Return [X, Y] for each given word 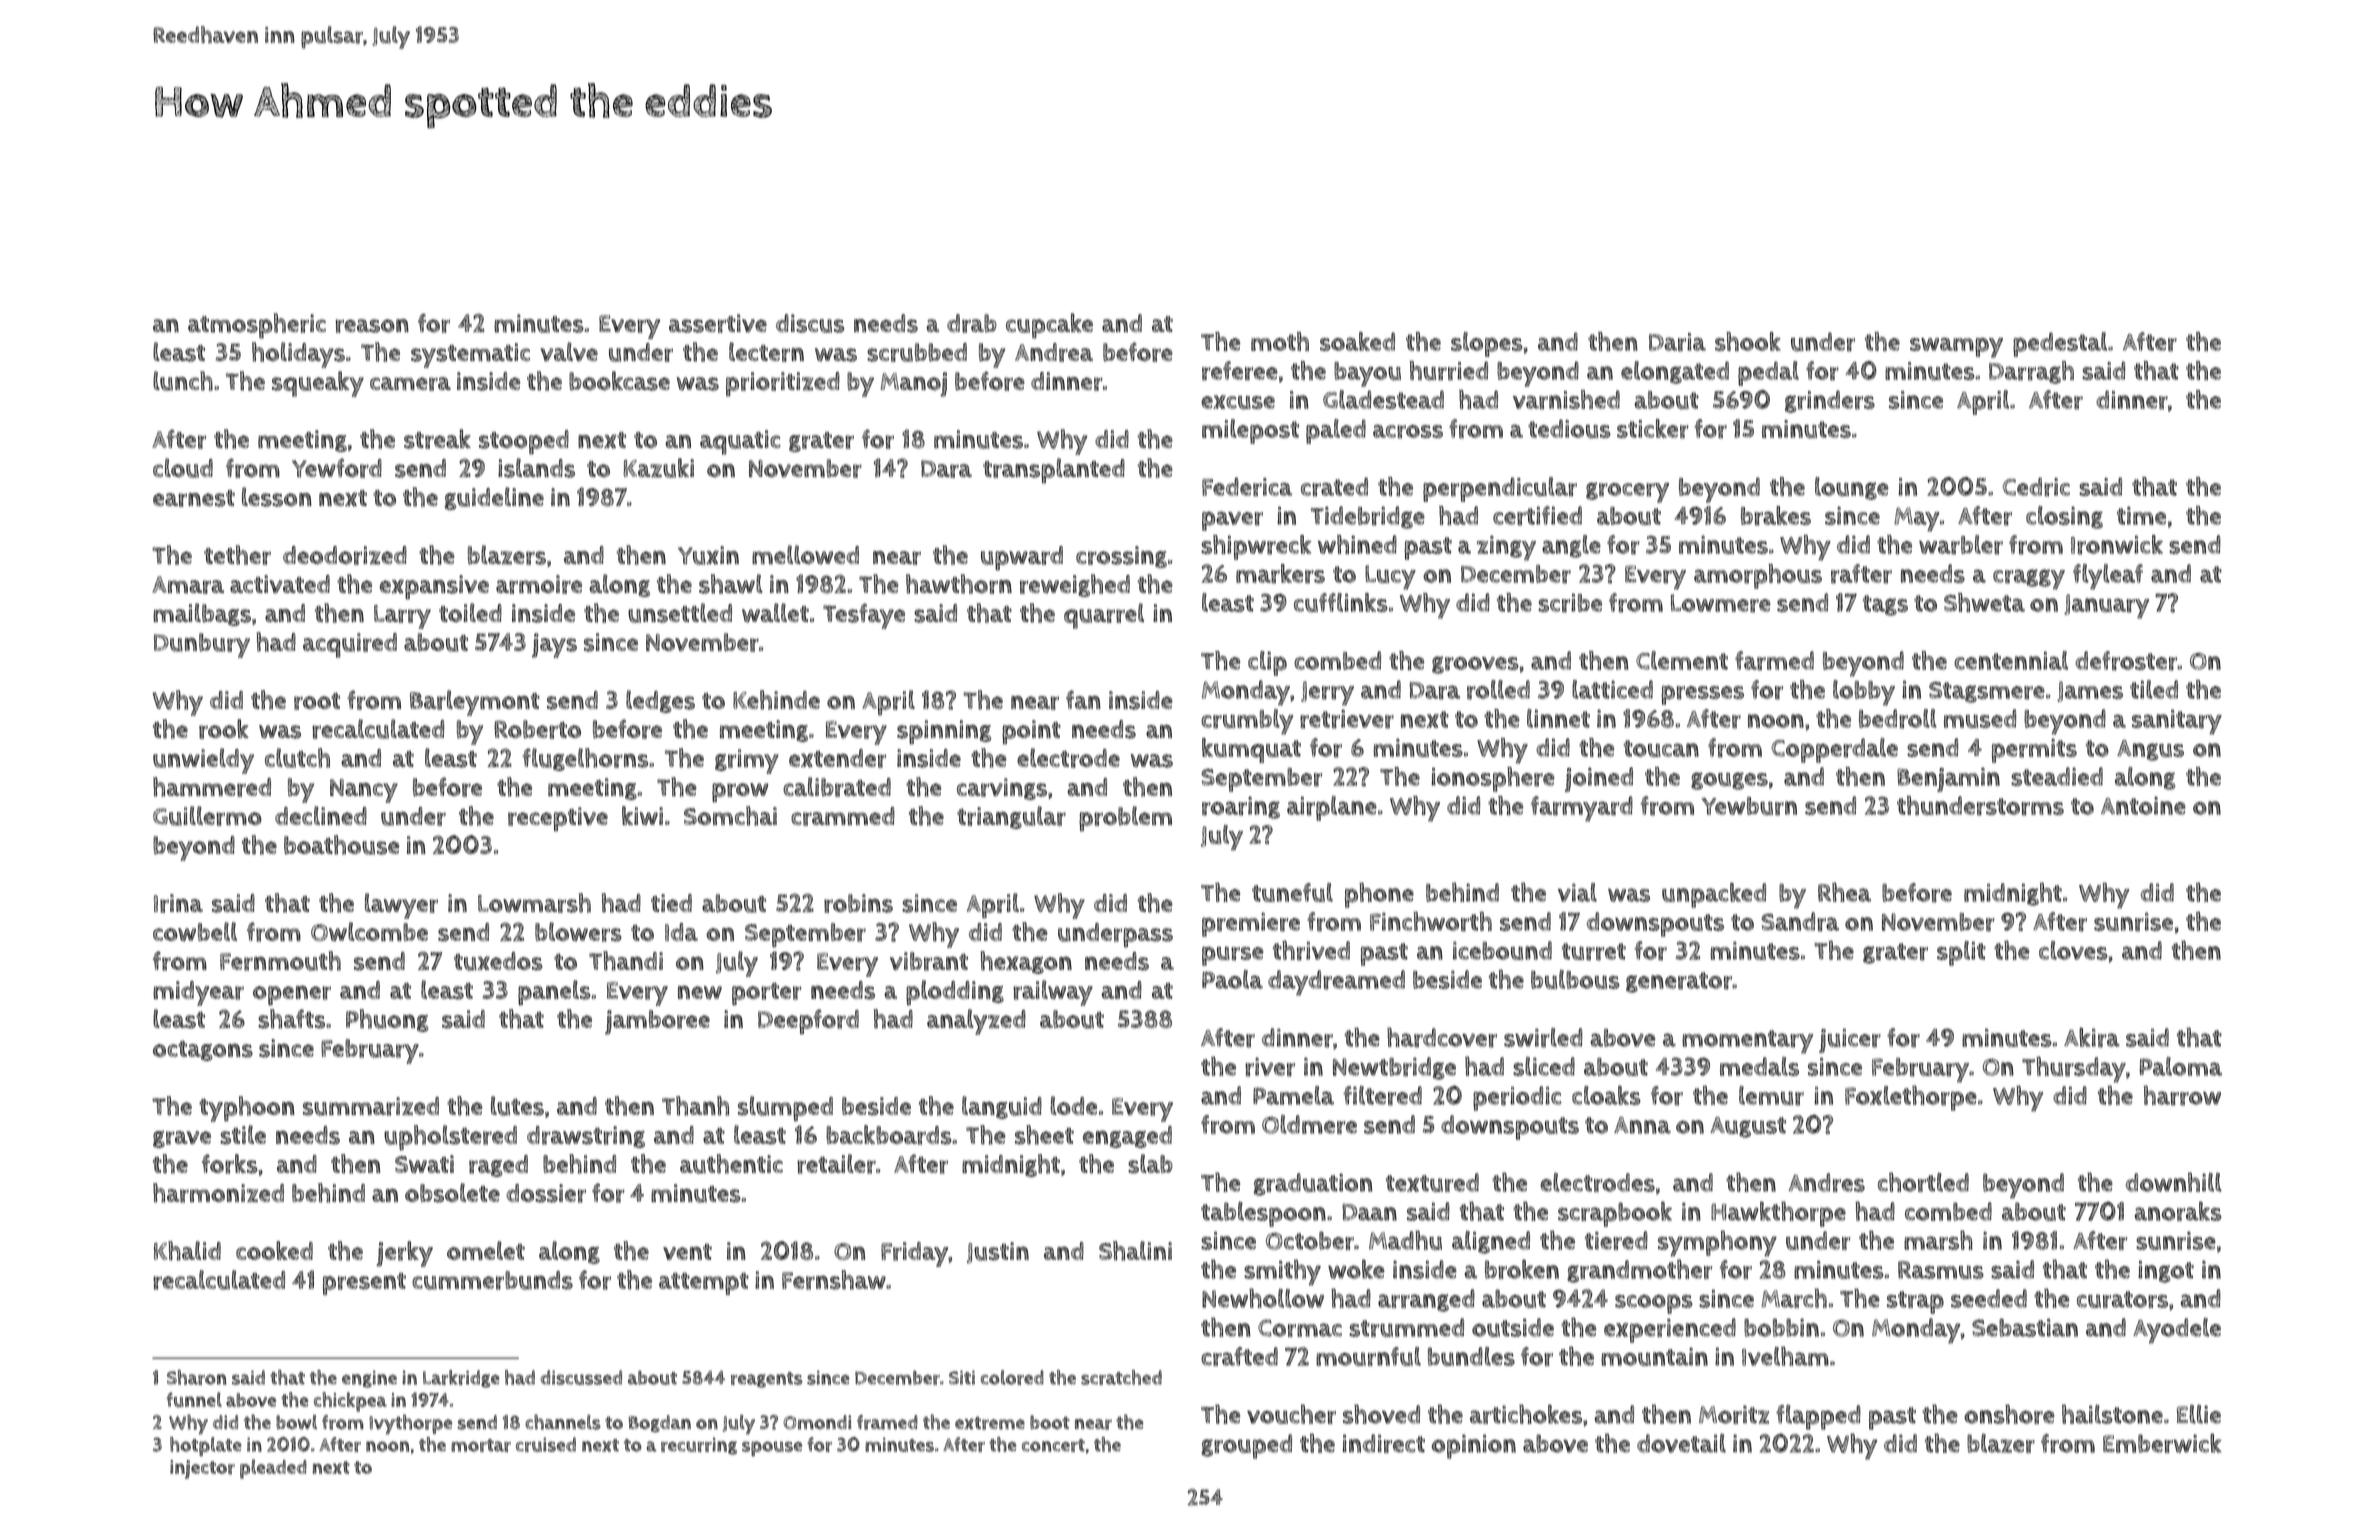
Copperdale [1834, 750]
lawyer [401, 906]
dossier [546, 1193]
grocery [1627, 492]
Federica [1247, 487]
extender [837, 758]
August [1748, 1127]
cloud [183, 468]
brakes [1776, 516]
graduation [1313, 1184]
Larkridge [461, 1379]
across [1408, 431]
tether [237, 555]
